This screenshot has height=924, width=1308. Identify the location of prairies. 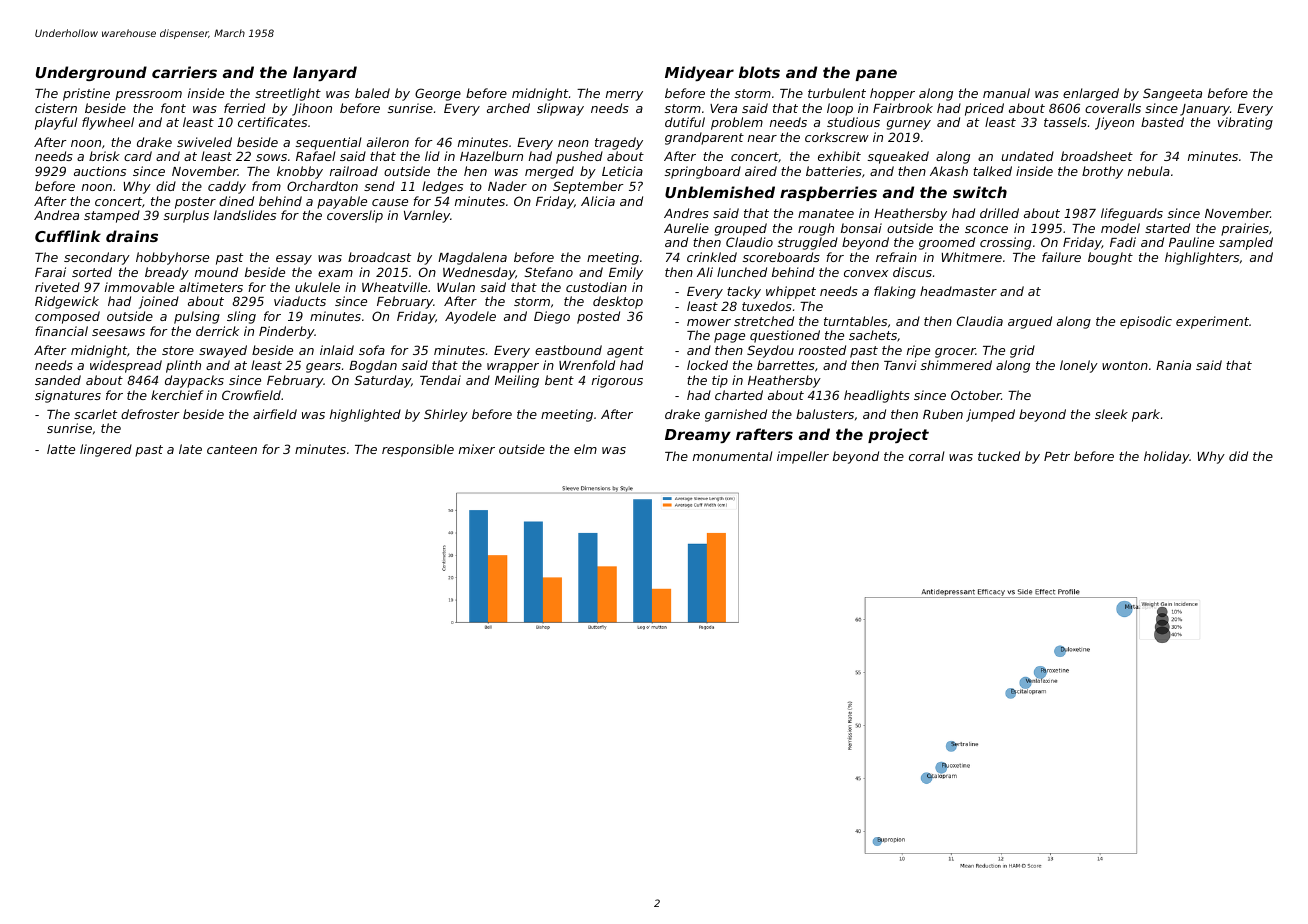
(1245, 229).
